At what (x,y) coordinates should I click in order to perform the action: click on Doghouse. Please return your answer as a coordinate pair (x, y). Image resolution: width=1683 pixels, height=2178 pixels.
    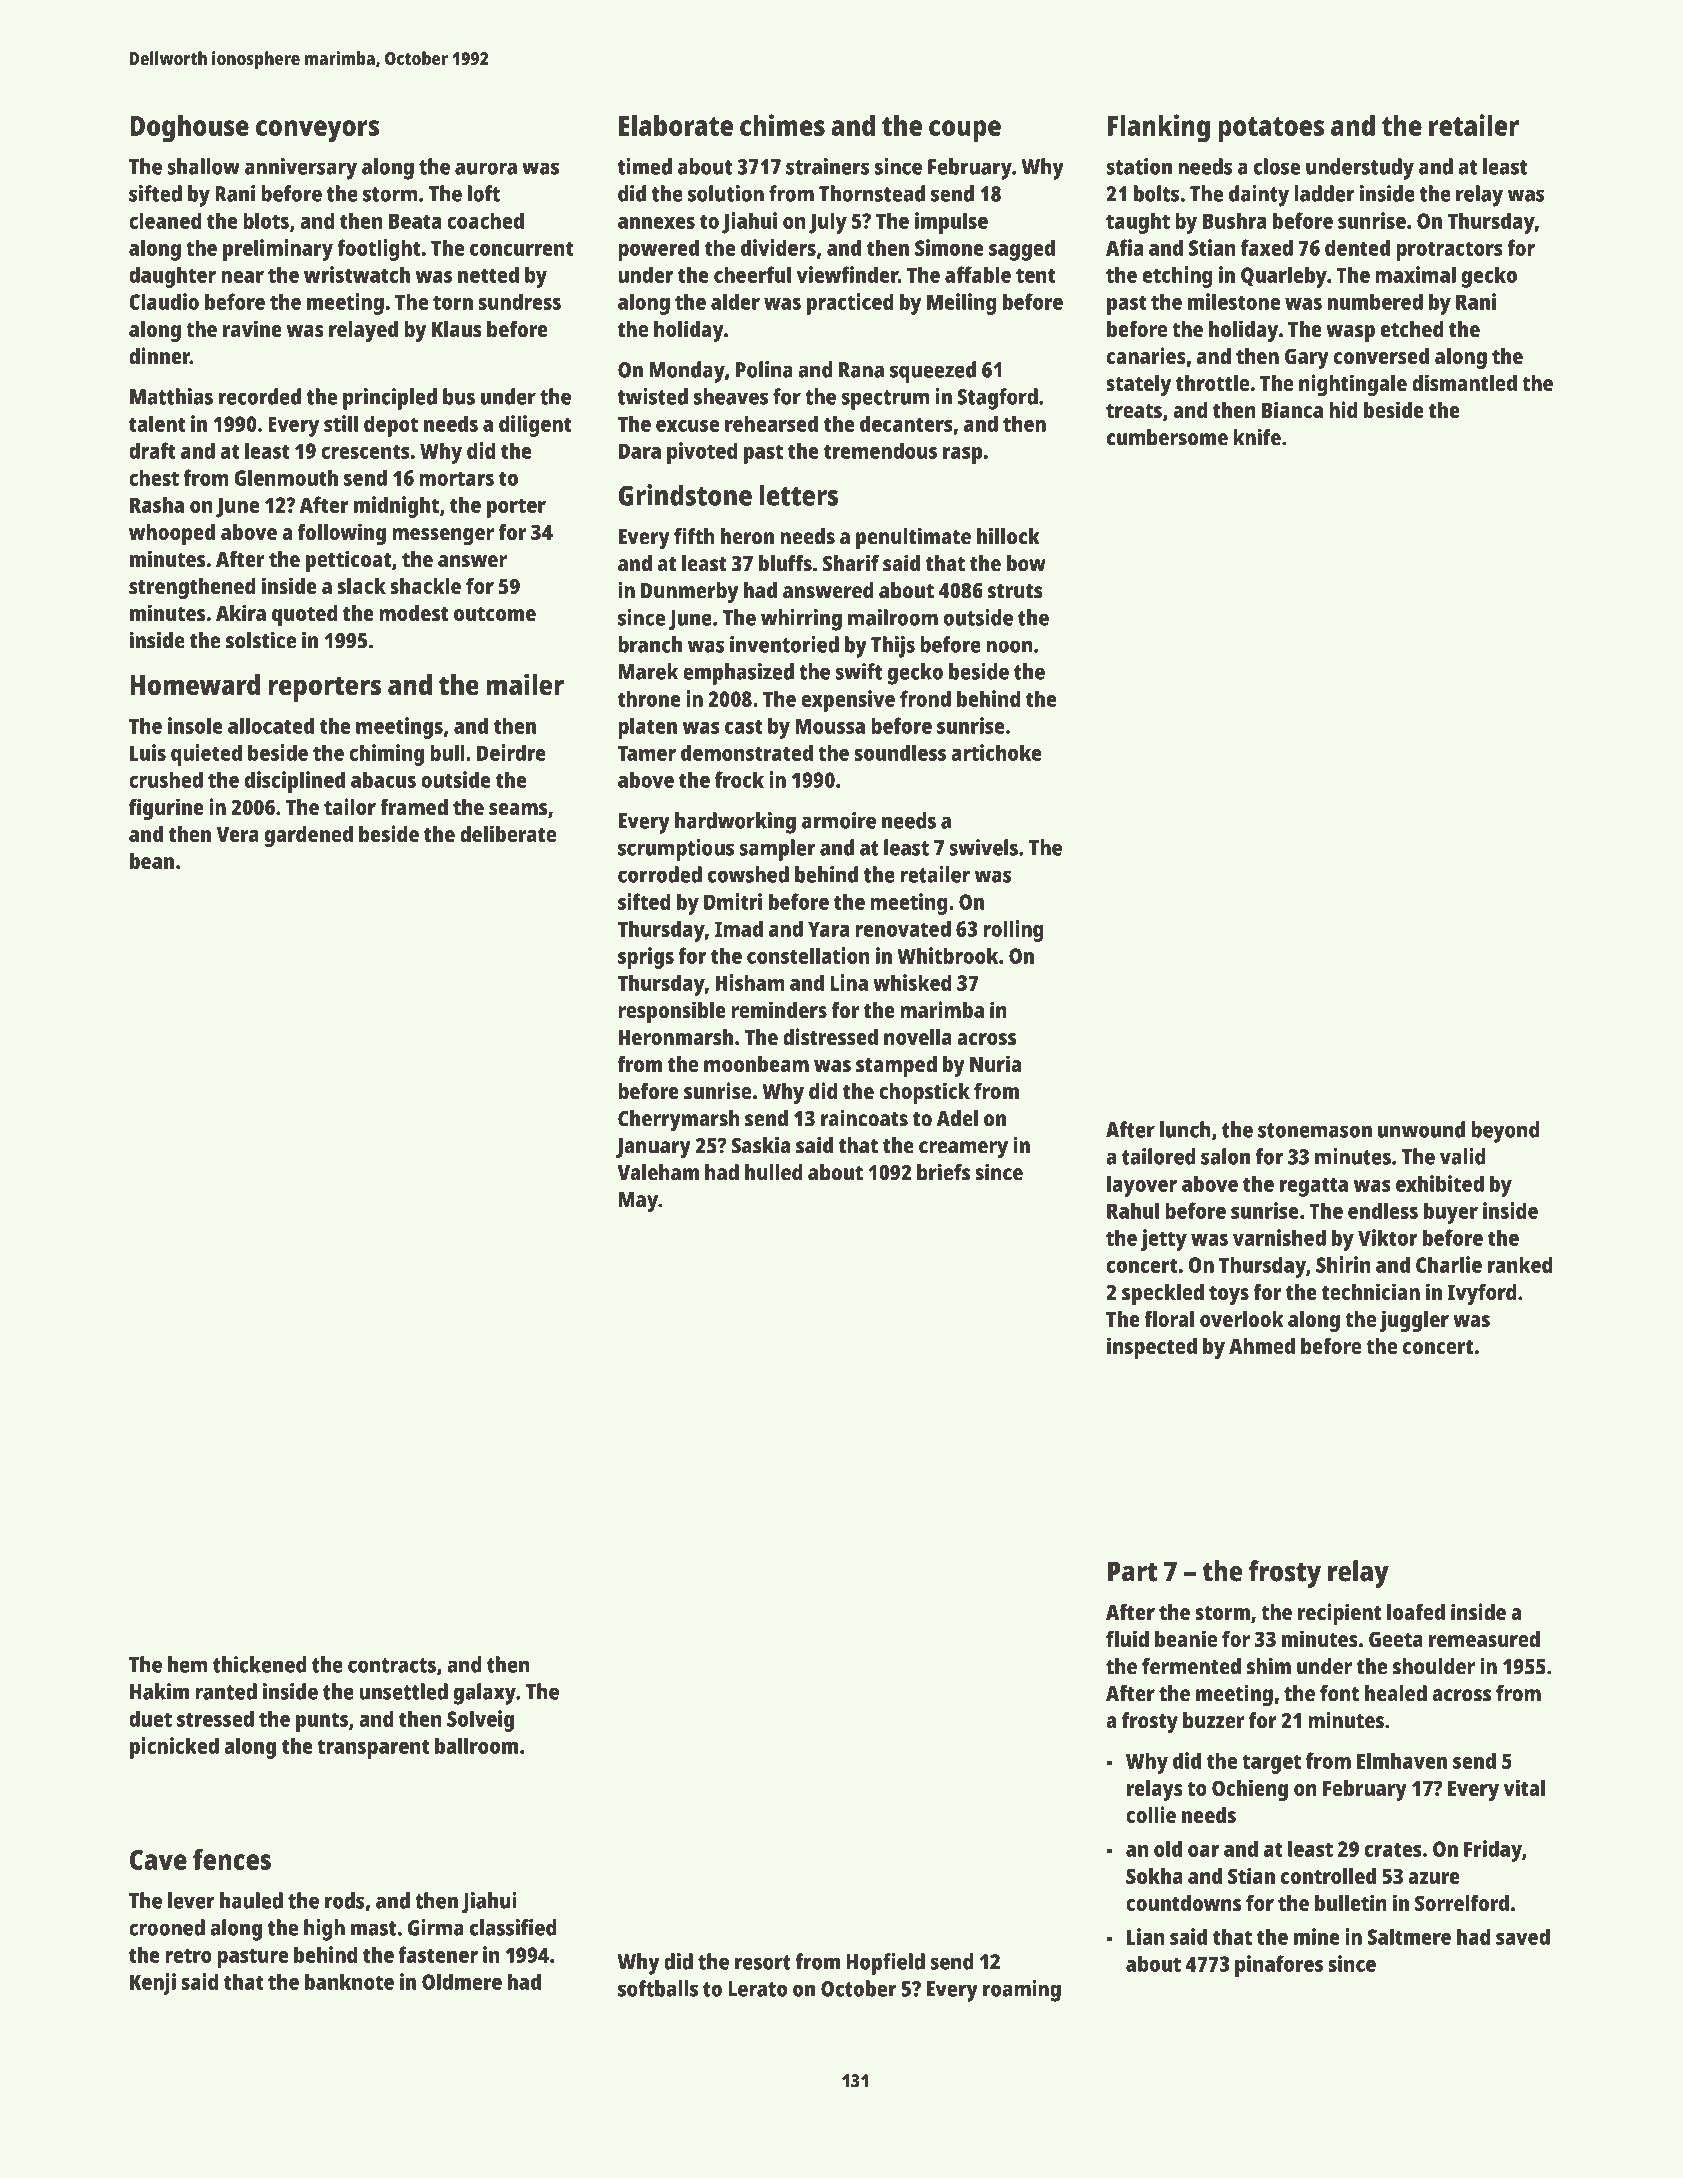
    Looking at the image, I should click on (189, 129).
